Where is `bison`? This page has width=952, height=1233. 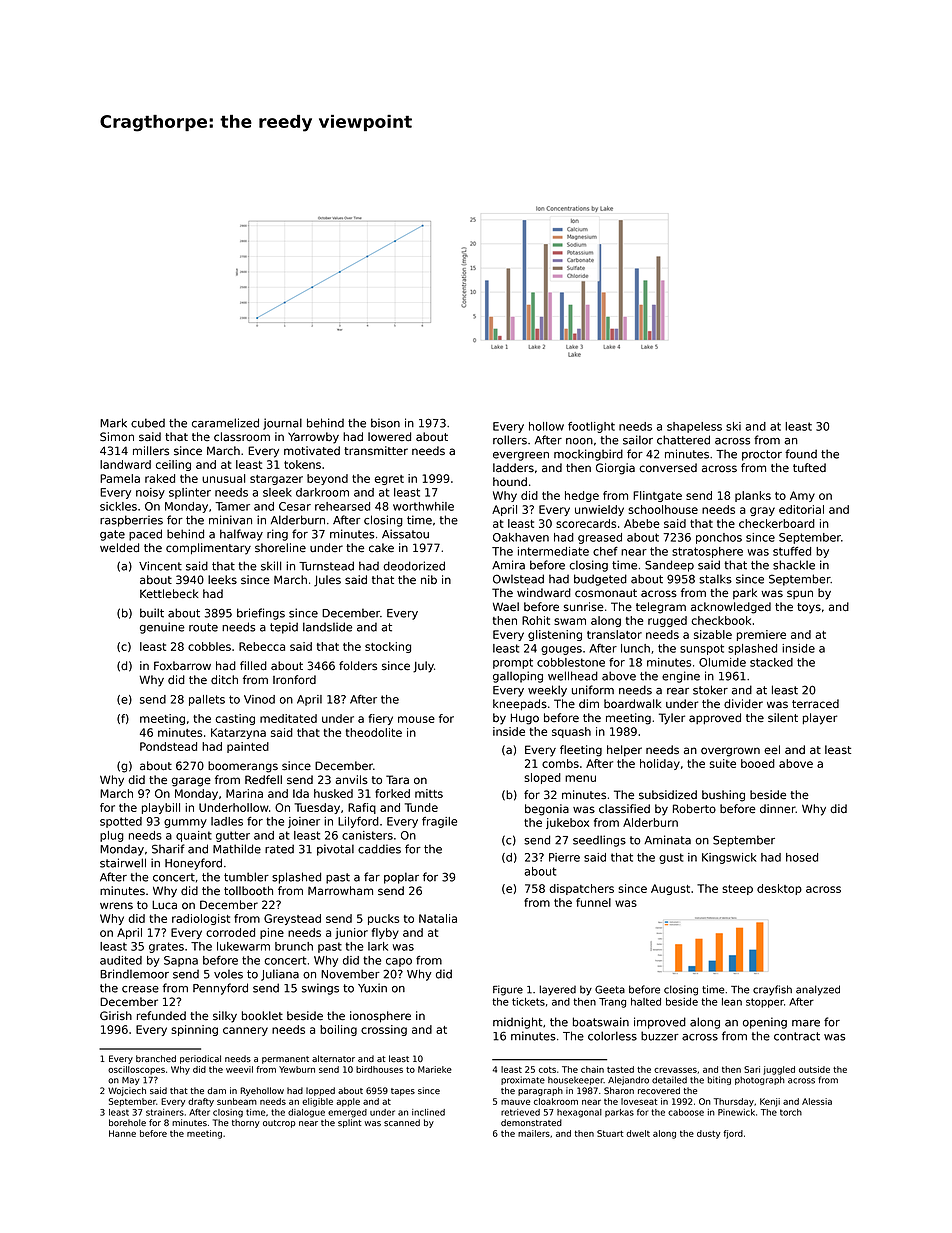
bison is located at coordinates (385, 423).
